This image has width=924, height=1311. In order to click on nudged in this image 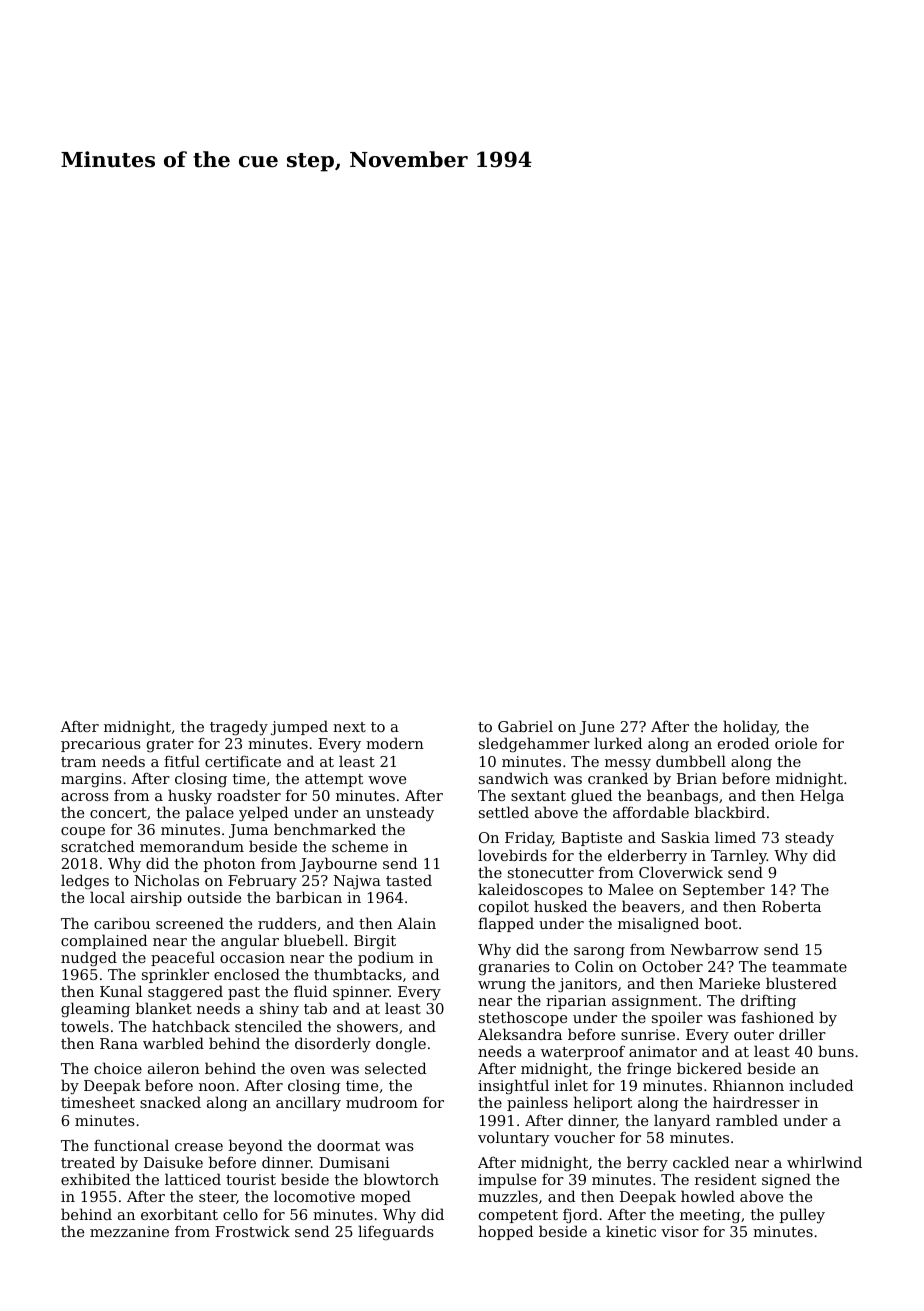, I will do `click(89, 959)`.
